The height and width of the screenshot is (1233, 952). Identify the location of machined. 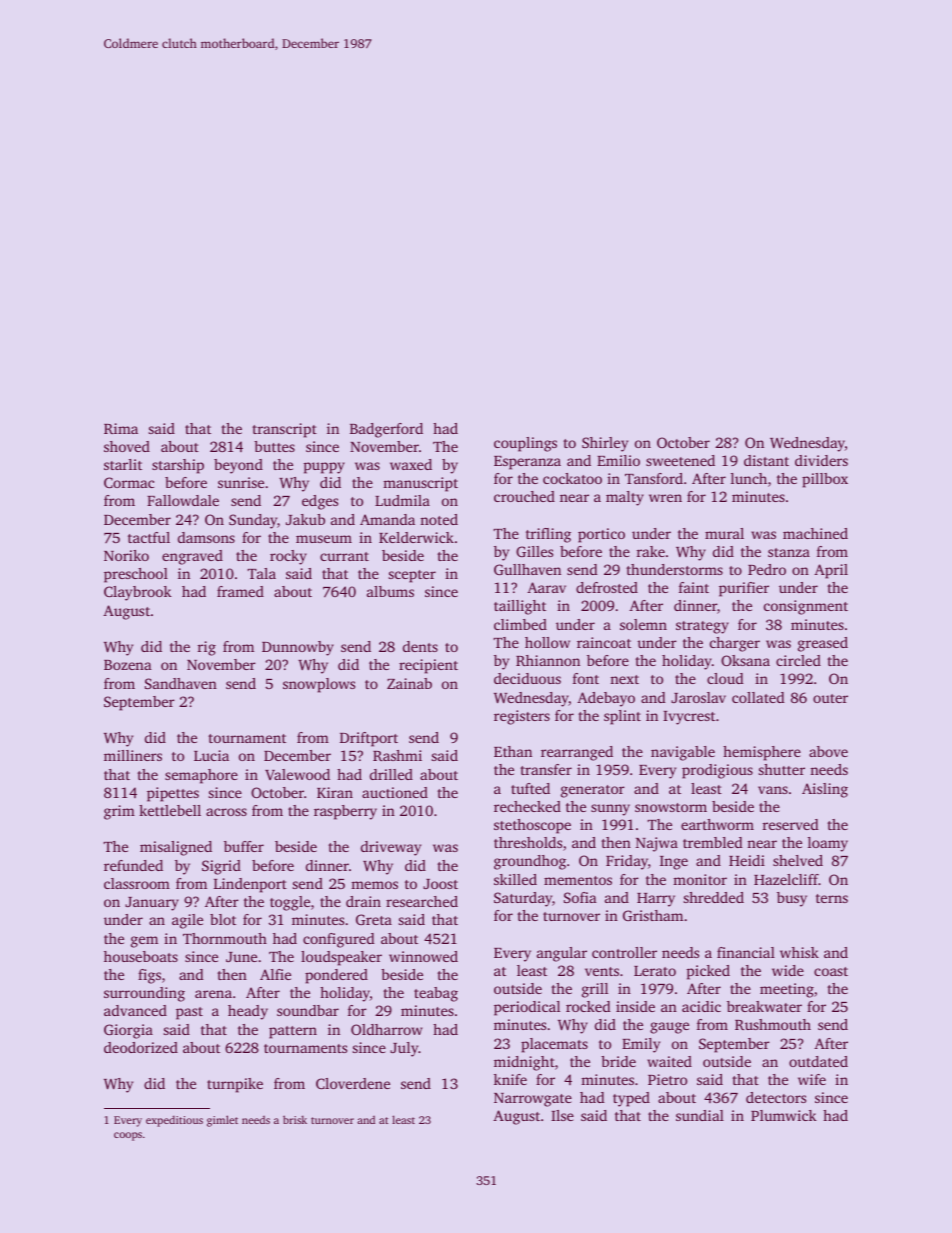
(815, 533).
